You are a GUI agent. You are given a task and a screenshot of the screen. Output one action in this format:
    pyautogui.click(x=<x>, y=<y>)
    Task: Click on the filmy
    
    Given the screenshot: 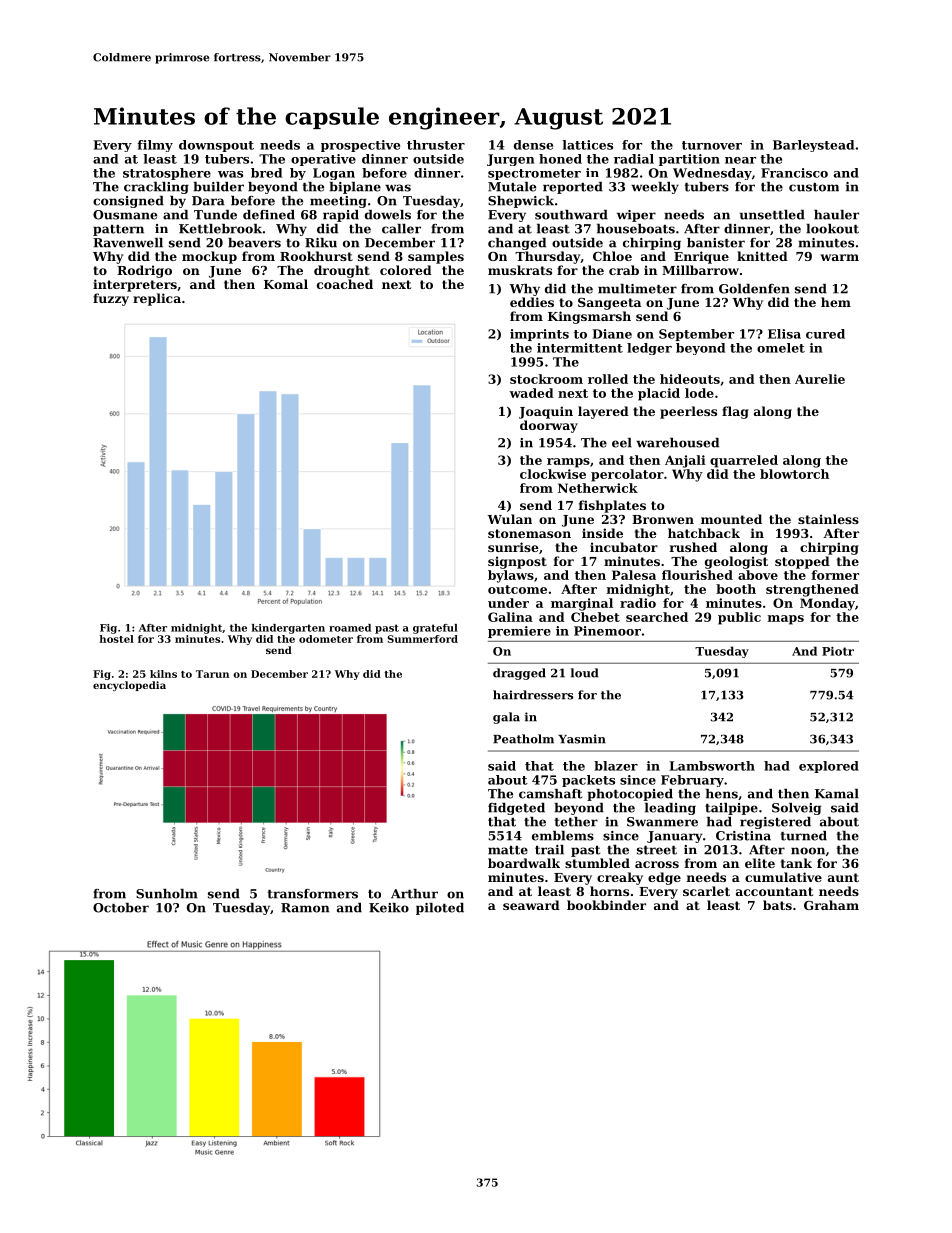 What is the action you would take?
    pyautogui.click(x=155, y=146)
